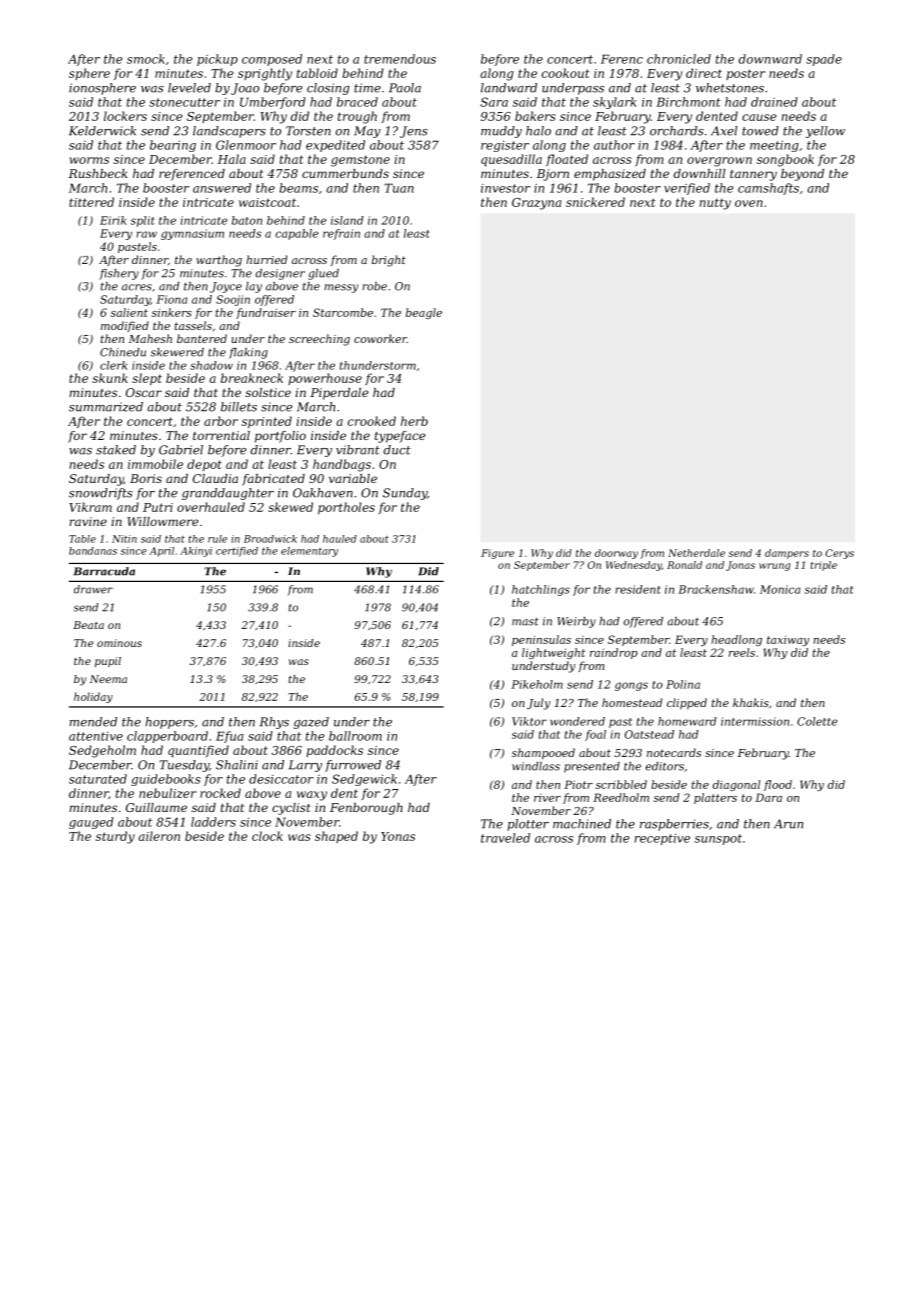 This document has height=1308, width=924. Describe the element at coordinates (718, 839) in the document. I see `sunspot` at that location.
